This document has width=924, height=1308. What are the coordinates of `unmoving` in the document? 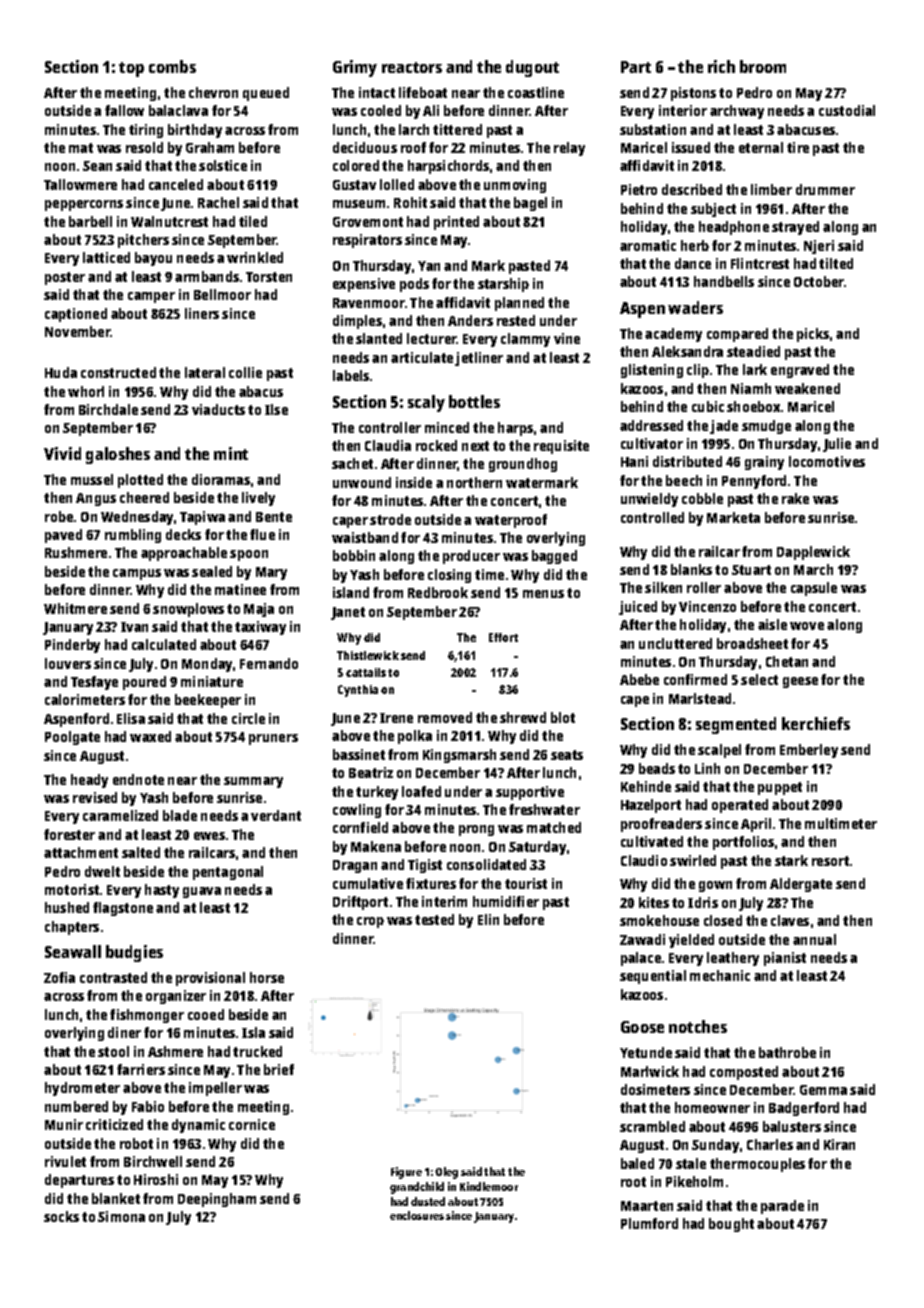 It's located at (515, 186).
